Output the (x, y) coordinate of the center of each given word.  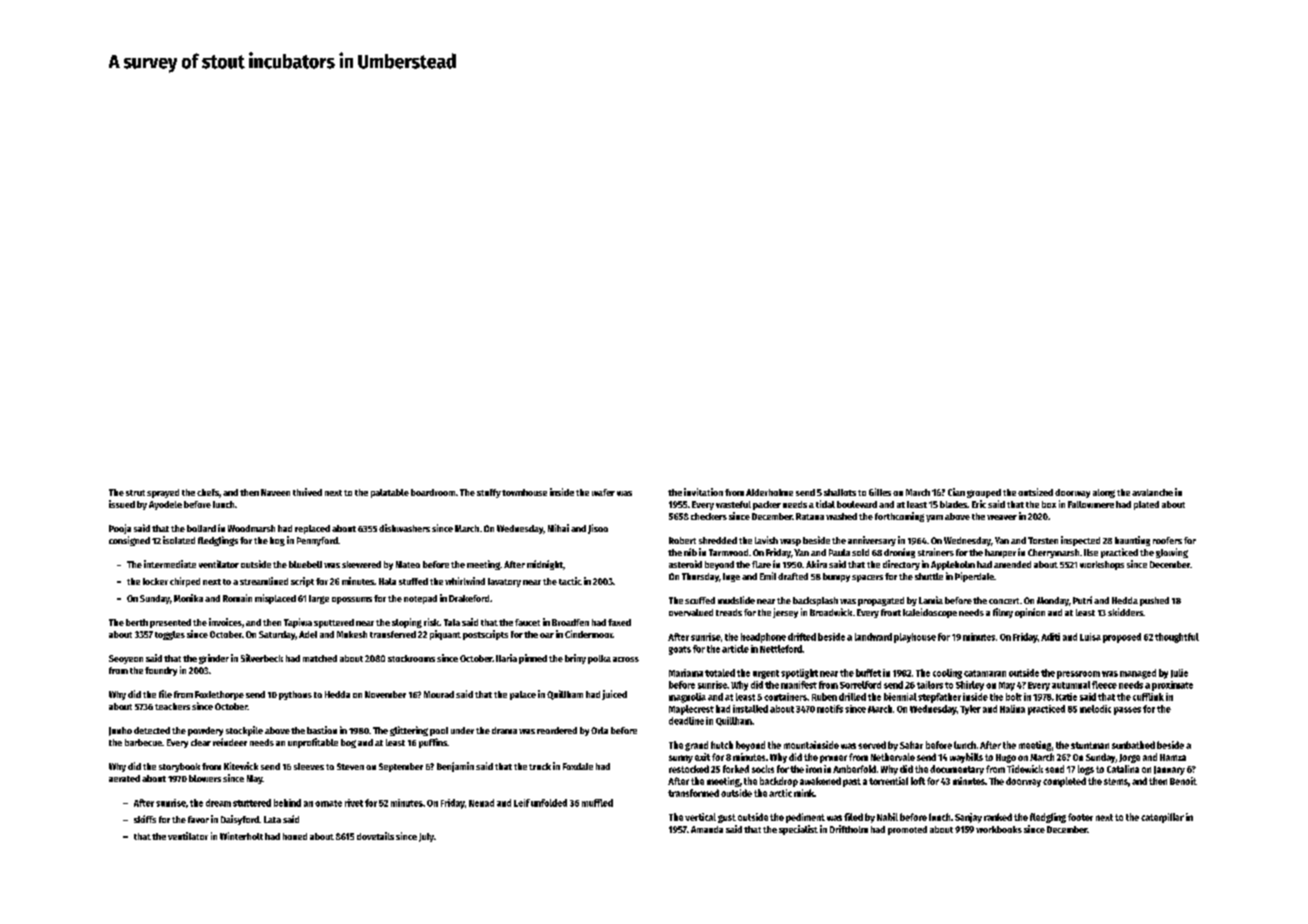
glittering (409, 731)
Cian (956, 492)
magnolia (687, 698)
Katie (1066, 697)
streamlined (264, 581)
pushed (1154, 601)
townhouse (524, 492)
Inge (731, 577)
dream (218, 803)
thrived (307, 492)
